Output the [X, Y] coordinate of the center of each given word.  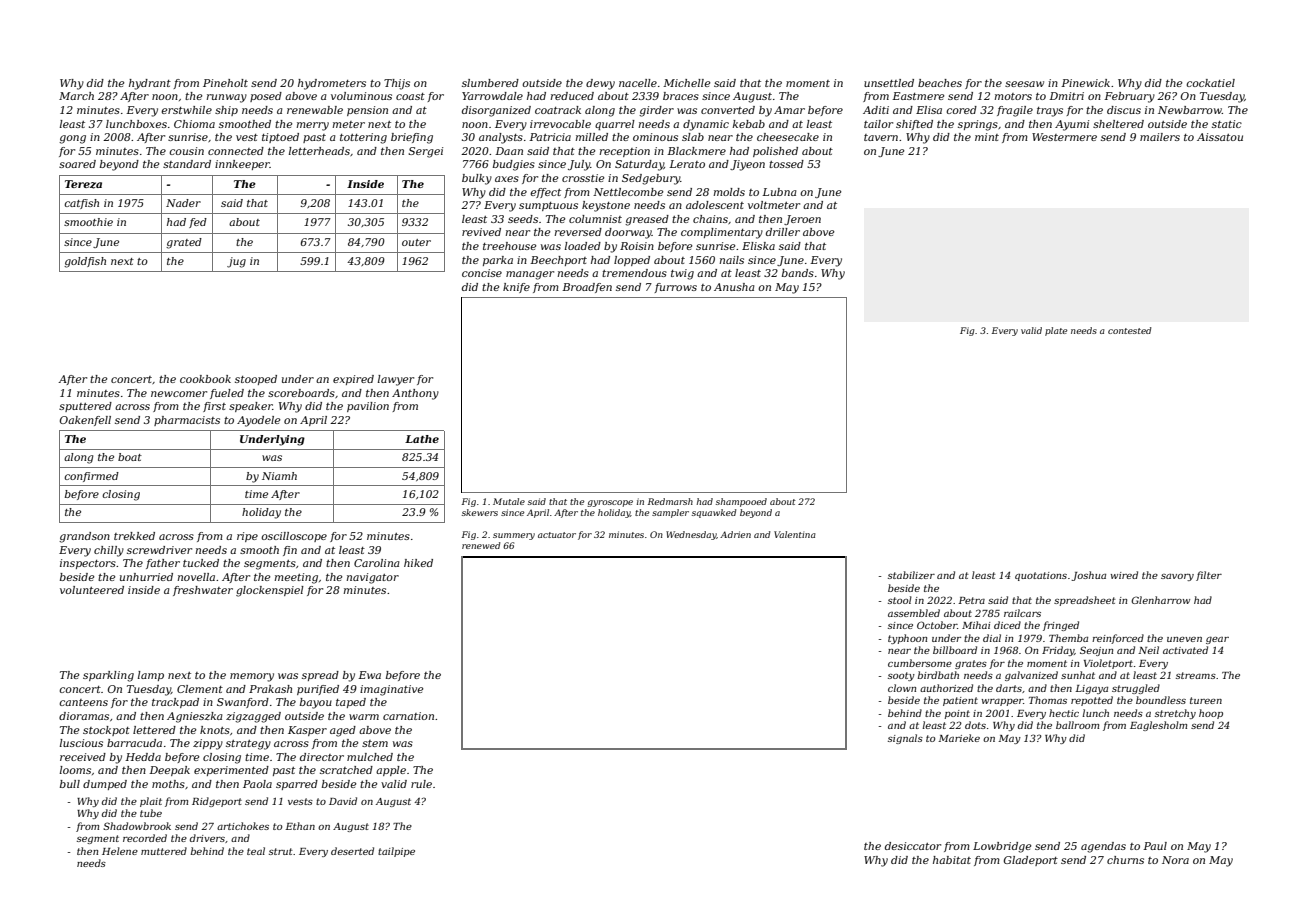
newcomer [179, 394]
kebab [749, 124]
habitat [952, 860]
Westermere [1064, 137]
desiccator [913, 846]
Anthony [415, 394]
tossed [786, 164]
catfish [81, 204]
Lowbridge [1002, 847]
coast [410, 96]
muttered [164, 851]
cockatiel [1210, 83]
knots [215, 730]
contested [1129, 330]
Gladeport [1031, 861]
